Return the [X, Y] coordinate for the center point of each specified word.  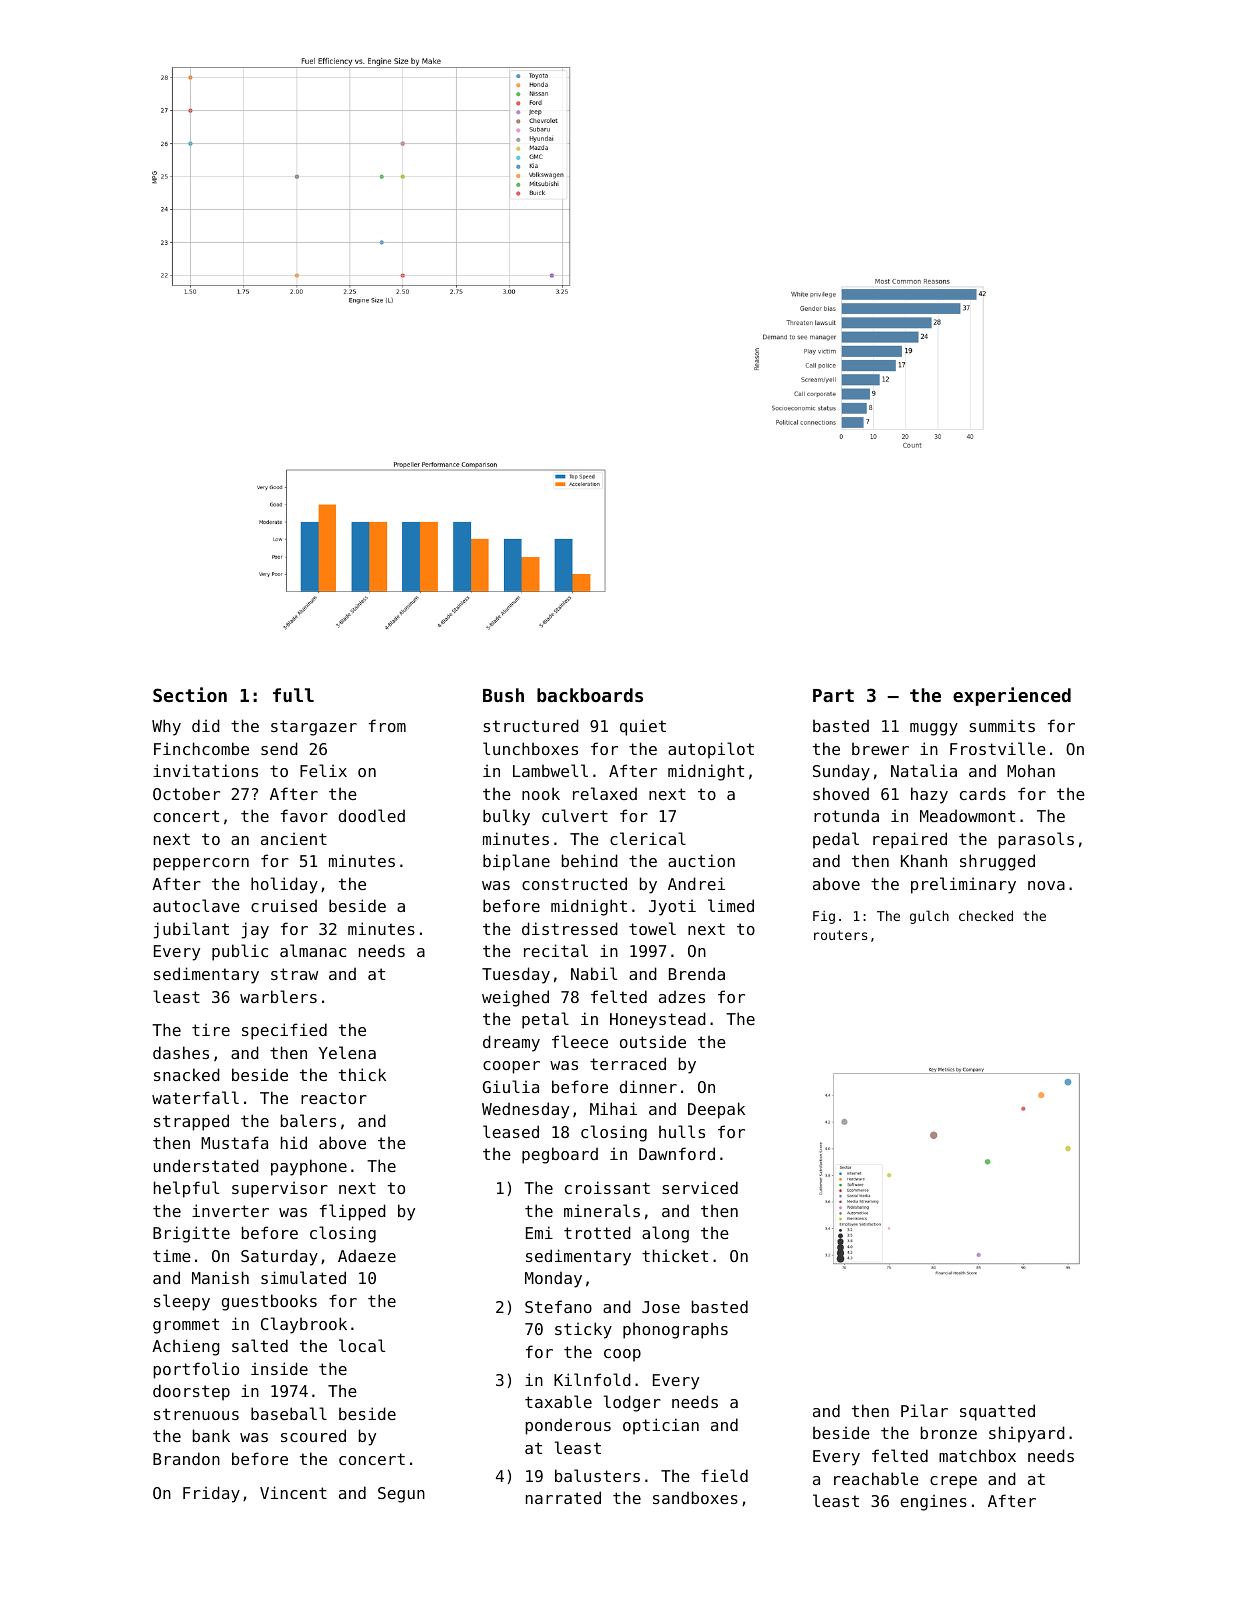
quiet [643, 727]
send [279, 748]
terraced [628, 1063]
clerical [648, 838]
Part [833, 695]
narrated [563, 1497]
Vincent [293, 1492]
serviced [700, 1187]
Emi [539, 1232]
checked [986, 916]
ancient [294, 838]
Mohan [1031, 770]
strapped [191, 1122]
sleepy [182, 1302]
